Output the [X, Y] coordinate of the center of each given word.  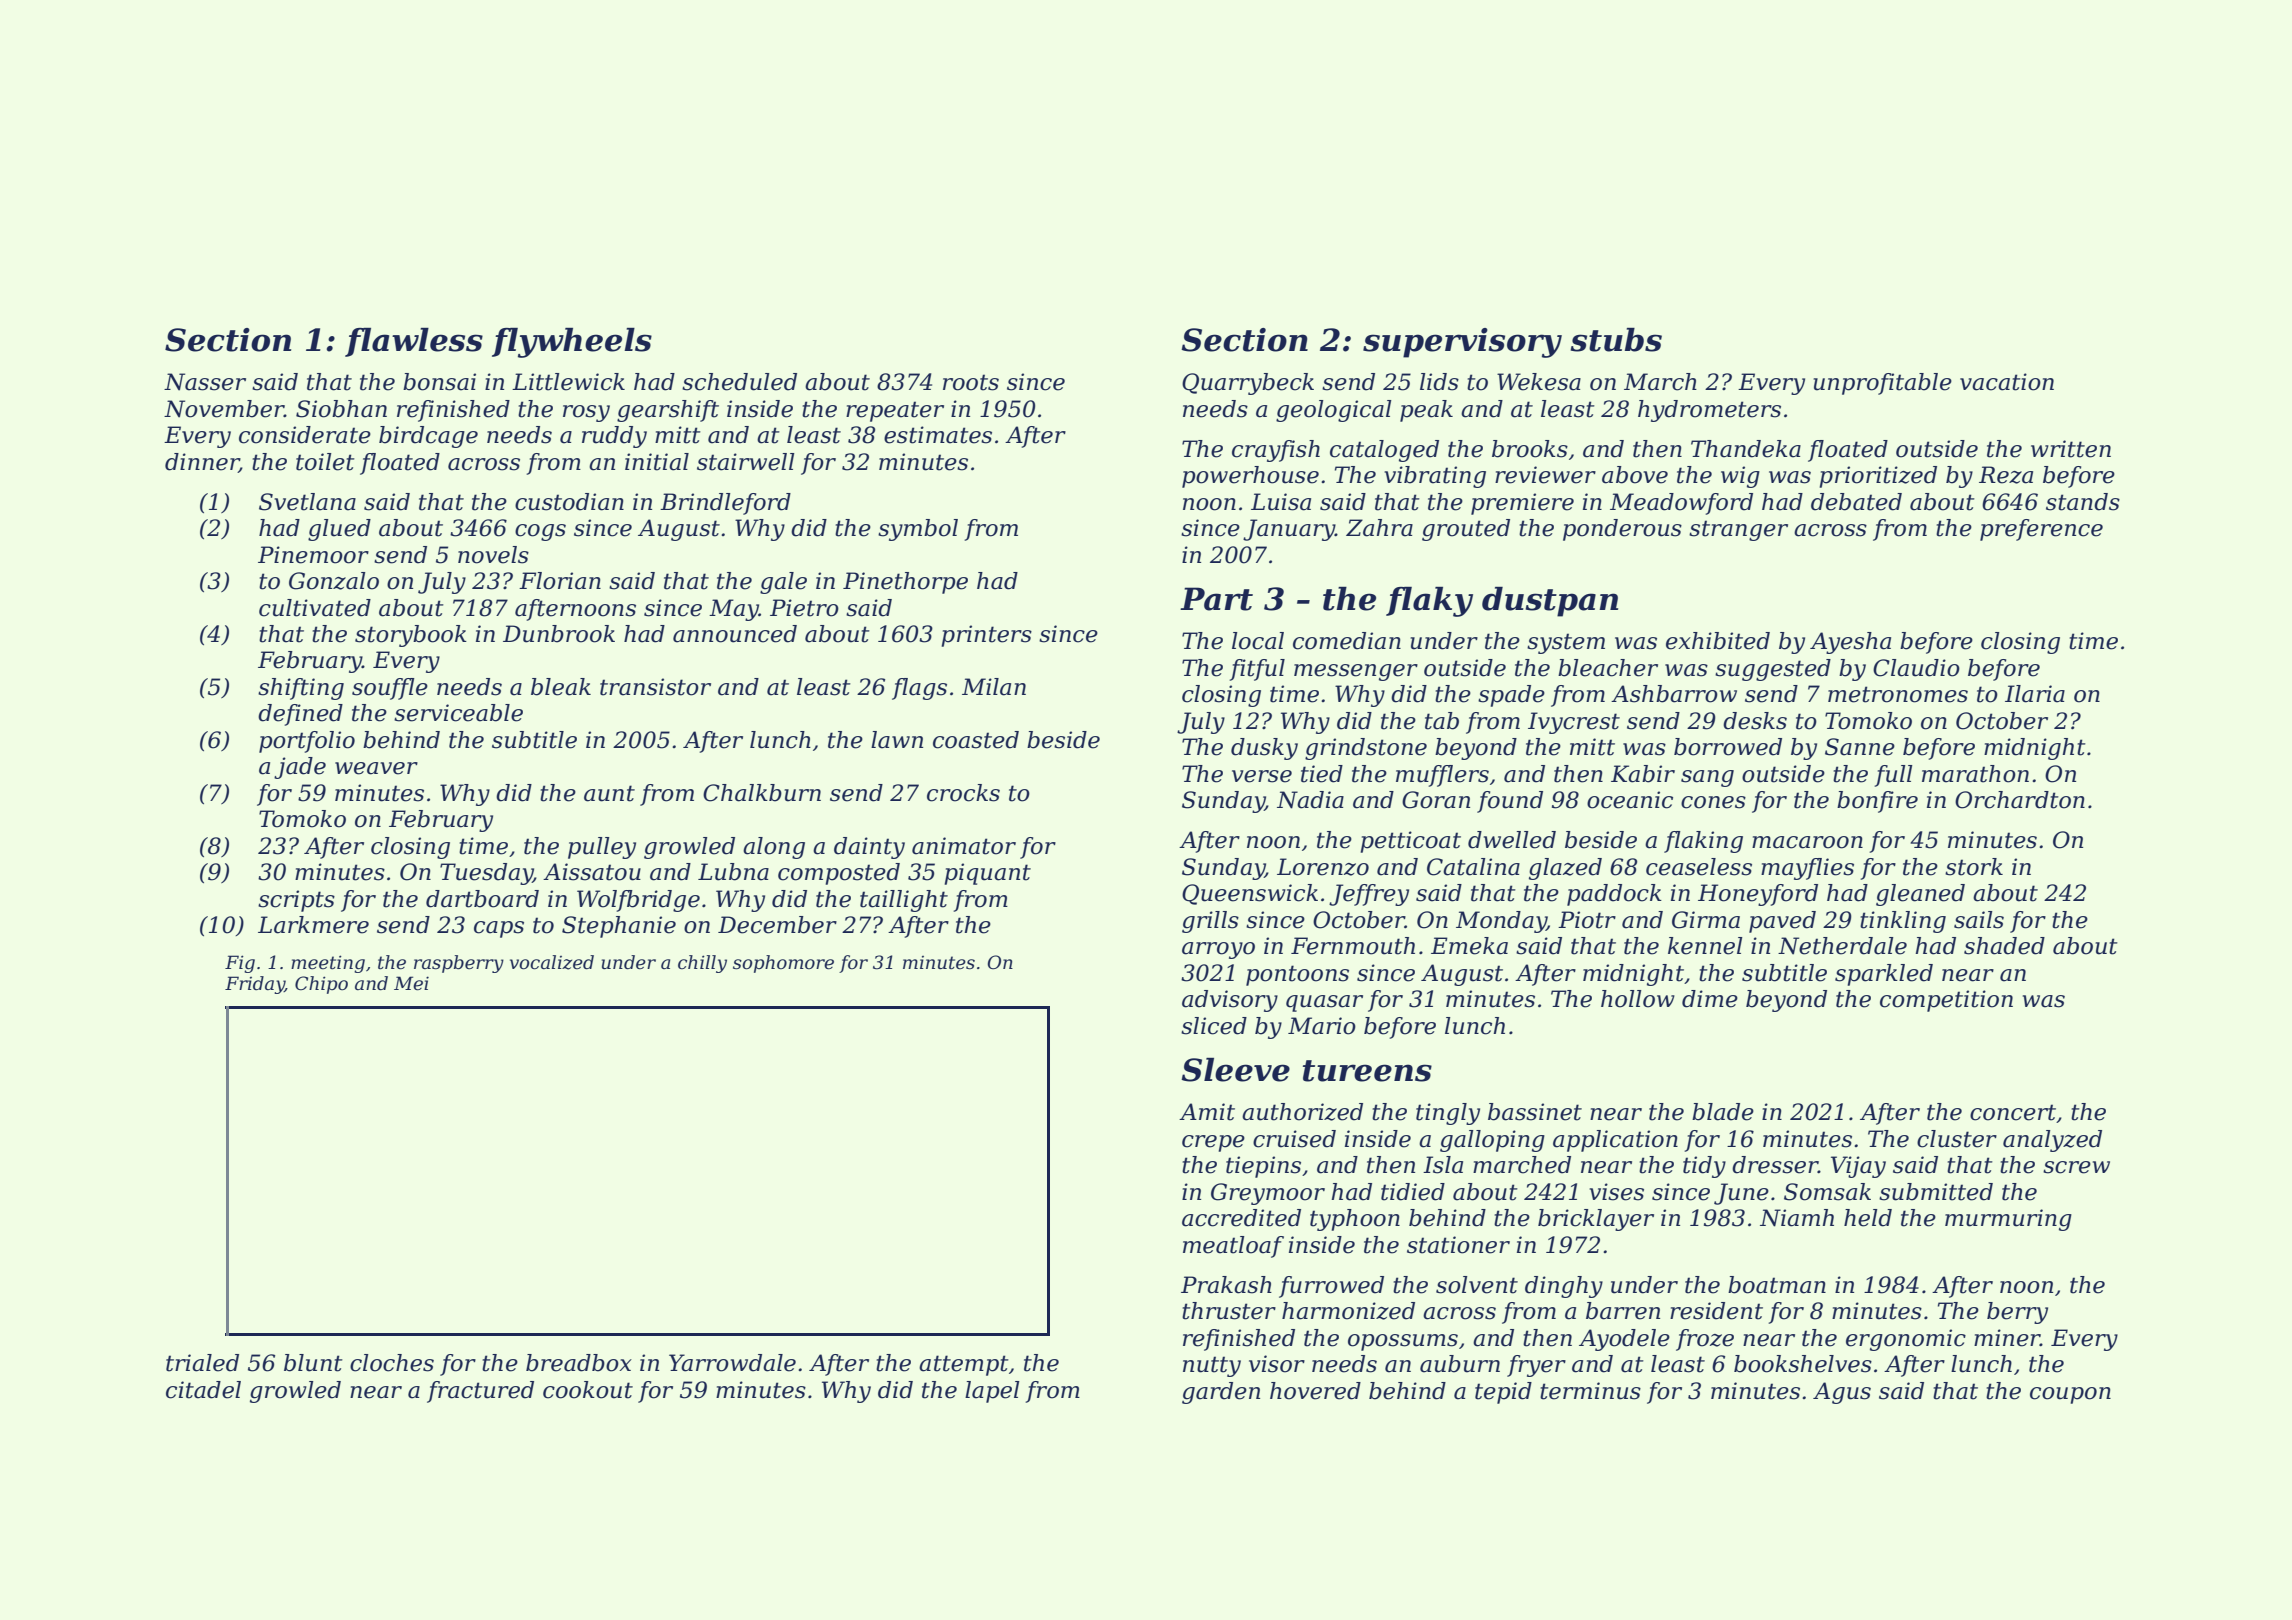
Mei [411, 983]
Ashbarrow [1674, 694]
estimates [938, 435]
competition [1946, 1001]
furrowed [1331, 1287]
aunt [609, 793]
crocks [963, 793]
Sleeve [1235, 1070]
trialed [202, 1363]
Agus [1842, 1393]
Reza [2006, 475]
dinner [202, 463]
